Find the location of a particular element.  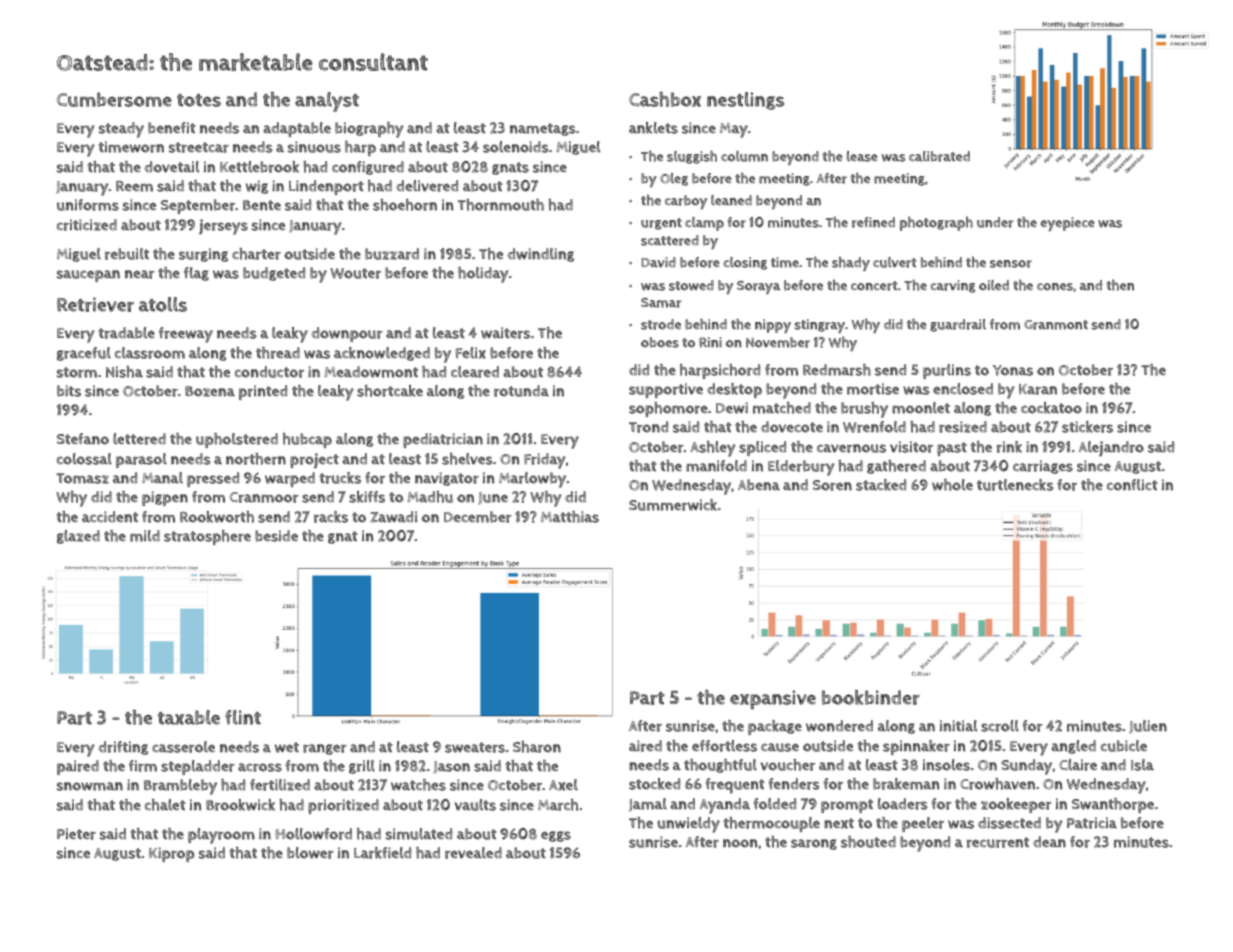

revealed is located at coordinates (473, 853).
